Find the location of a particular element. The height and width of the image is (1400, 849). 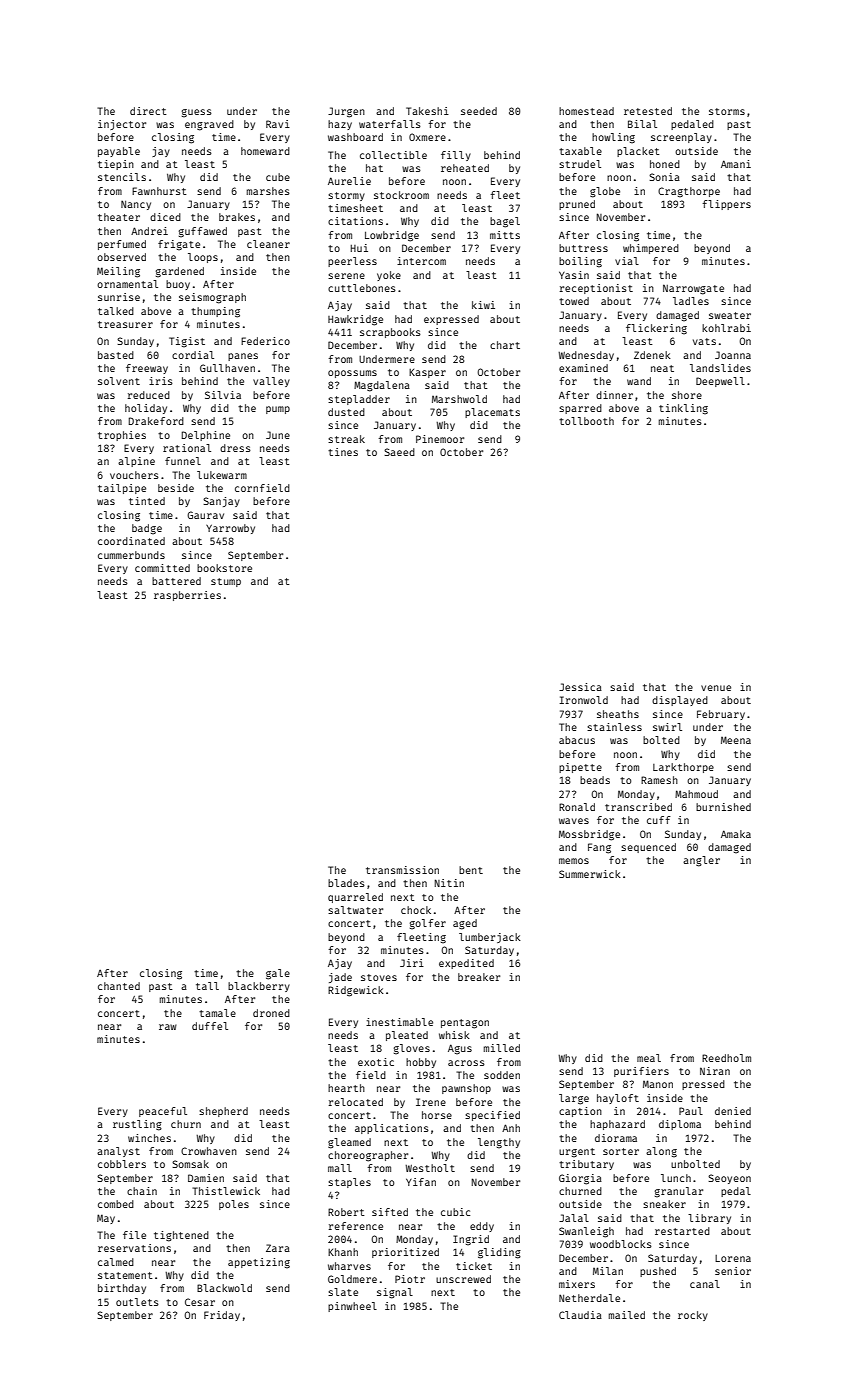

outlets is located at coordinates (137, 1302).
